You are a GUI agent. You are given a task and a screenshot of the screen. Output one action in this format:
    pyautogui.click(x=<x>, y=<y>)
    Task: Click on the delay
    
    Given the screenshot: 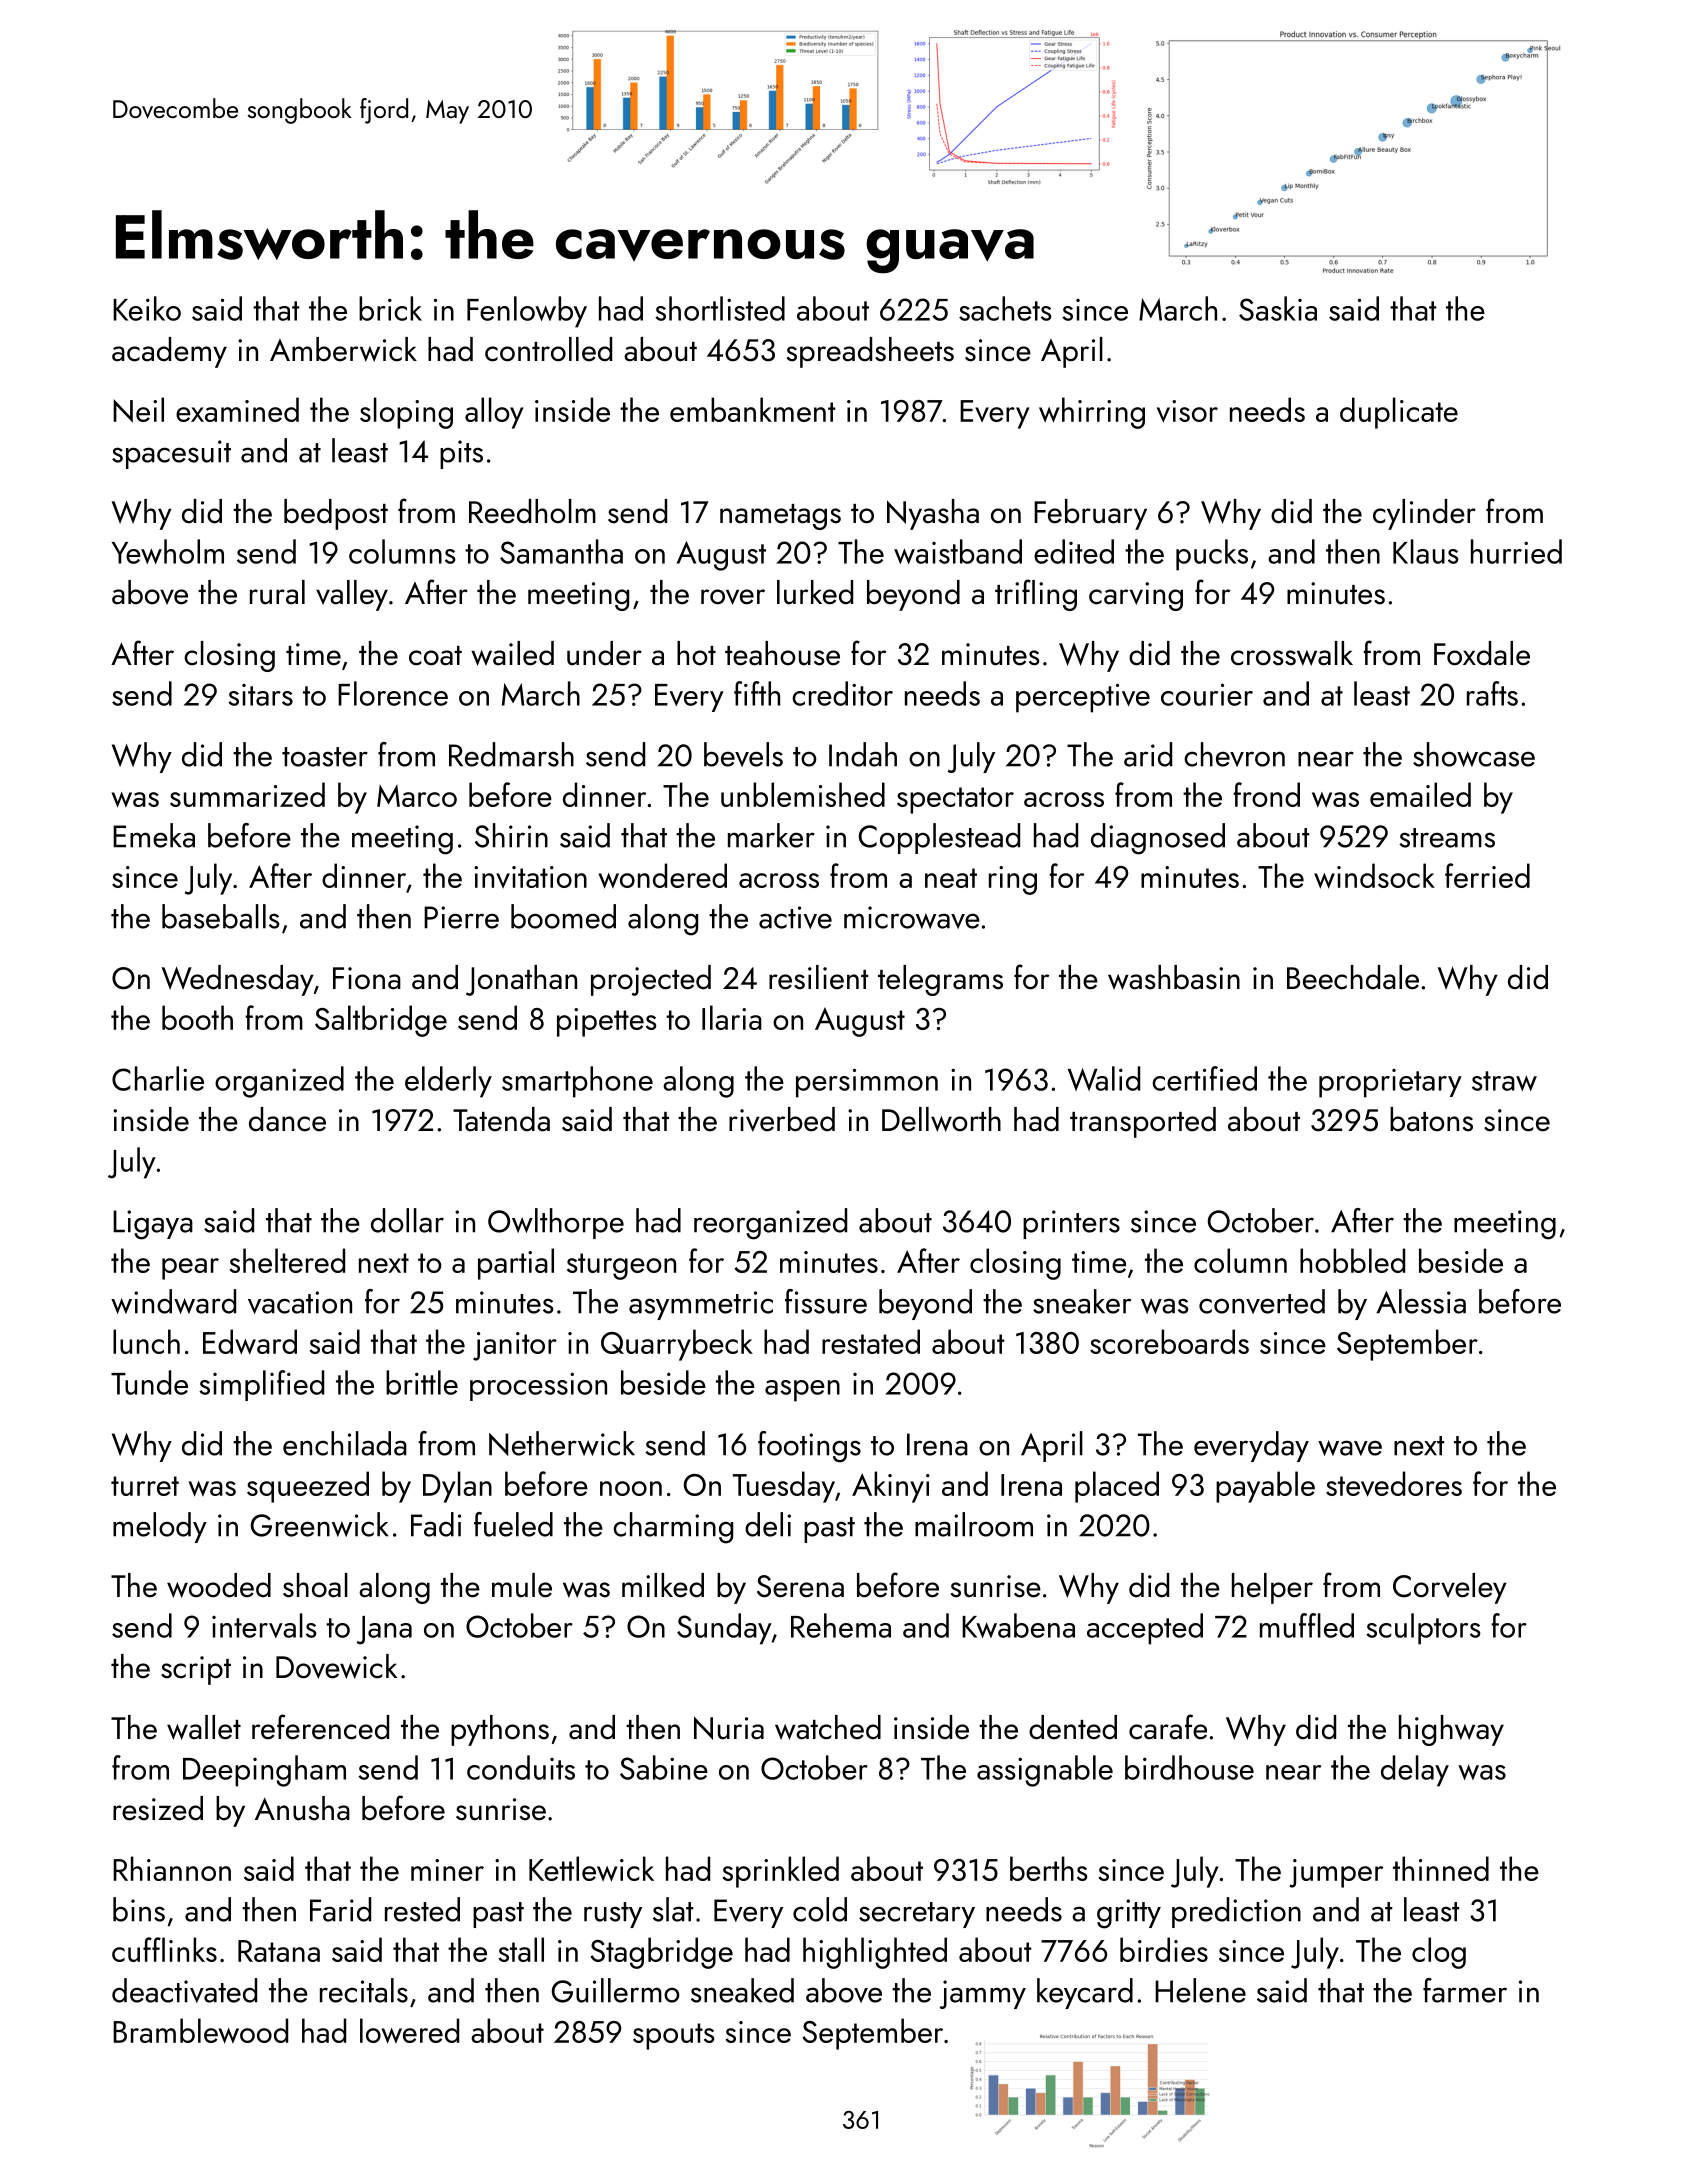 What is the action you would take?
    pyautogui.click(x=1415, y=1771)
